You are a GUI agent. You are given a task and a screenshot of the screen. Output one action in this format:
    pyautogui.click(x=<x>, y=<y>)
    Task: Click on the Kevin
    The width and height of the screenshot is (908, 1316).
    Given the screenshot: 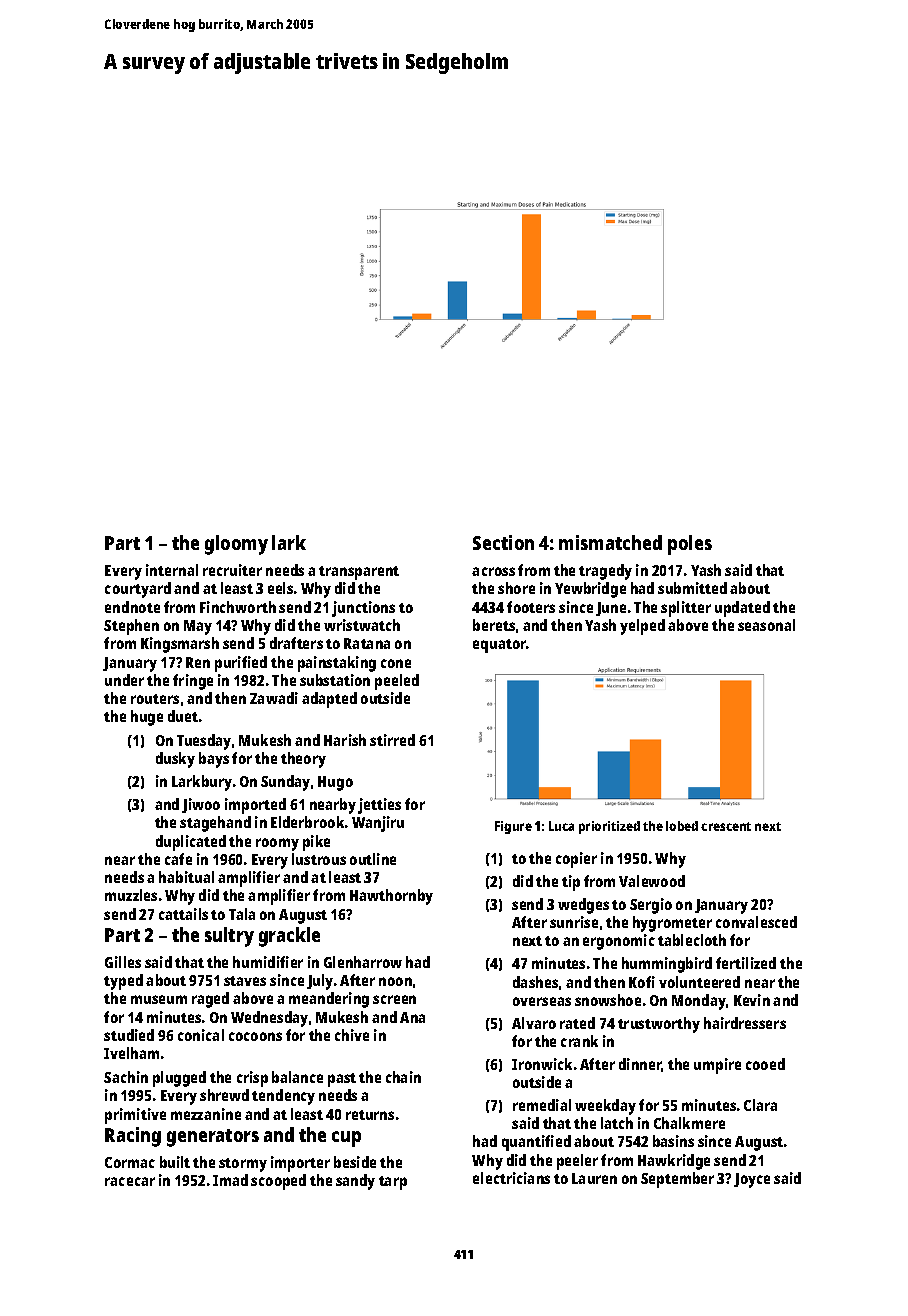 What is the action you would take?
    pyautogui.click(x=752, y=1000)
